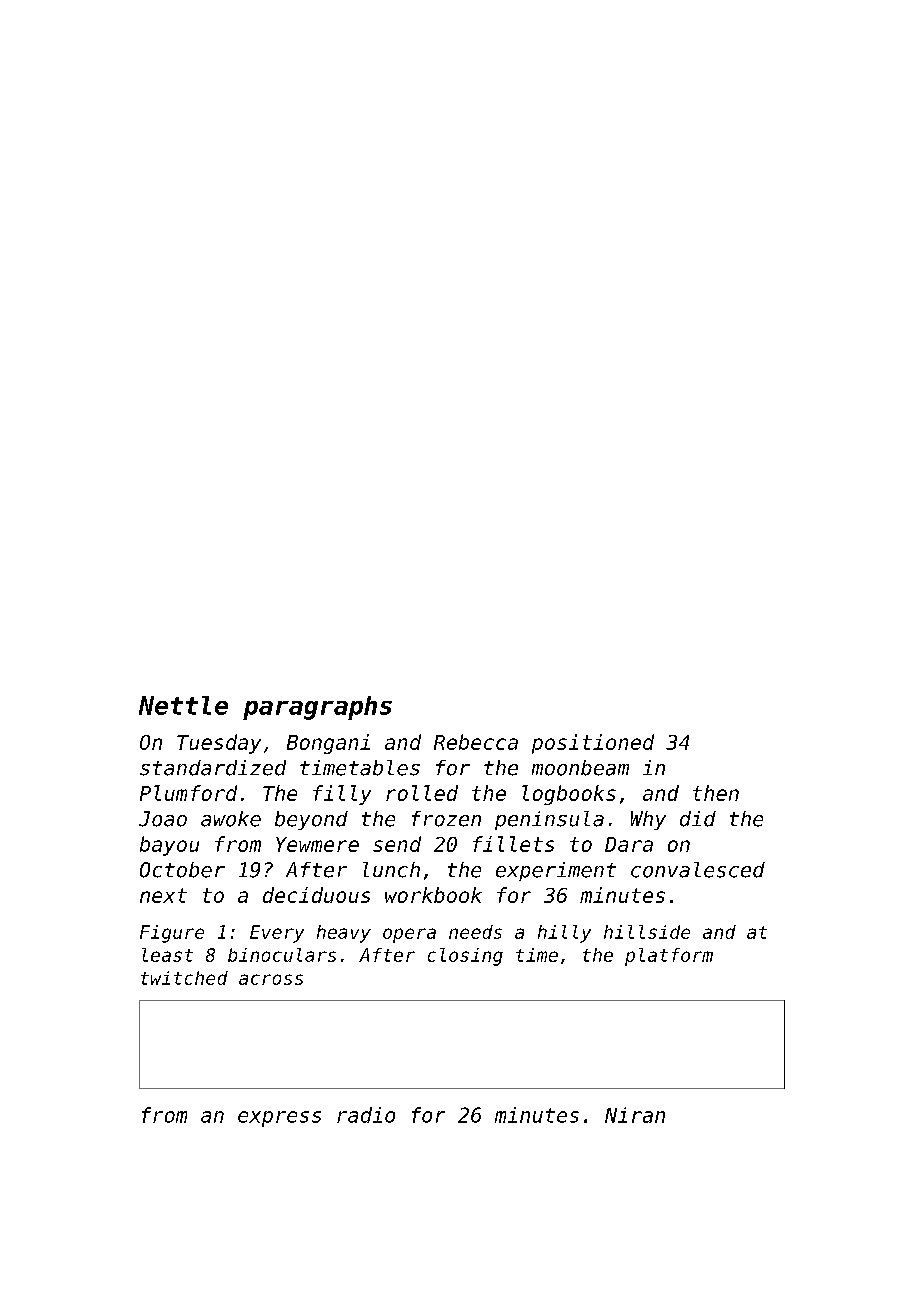 This document has height=1311, width=924. What do you see at coordinates (279, 1119) in the document?
I see `express` at bounding box center [279, 1119].
